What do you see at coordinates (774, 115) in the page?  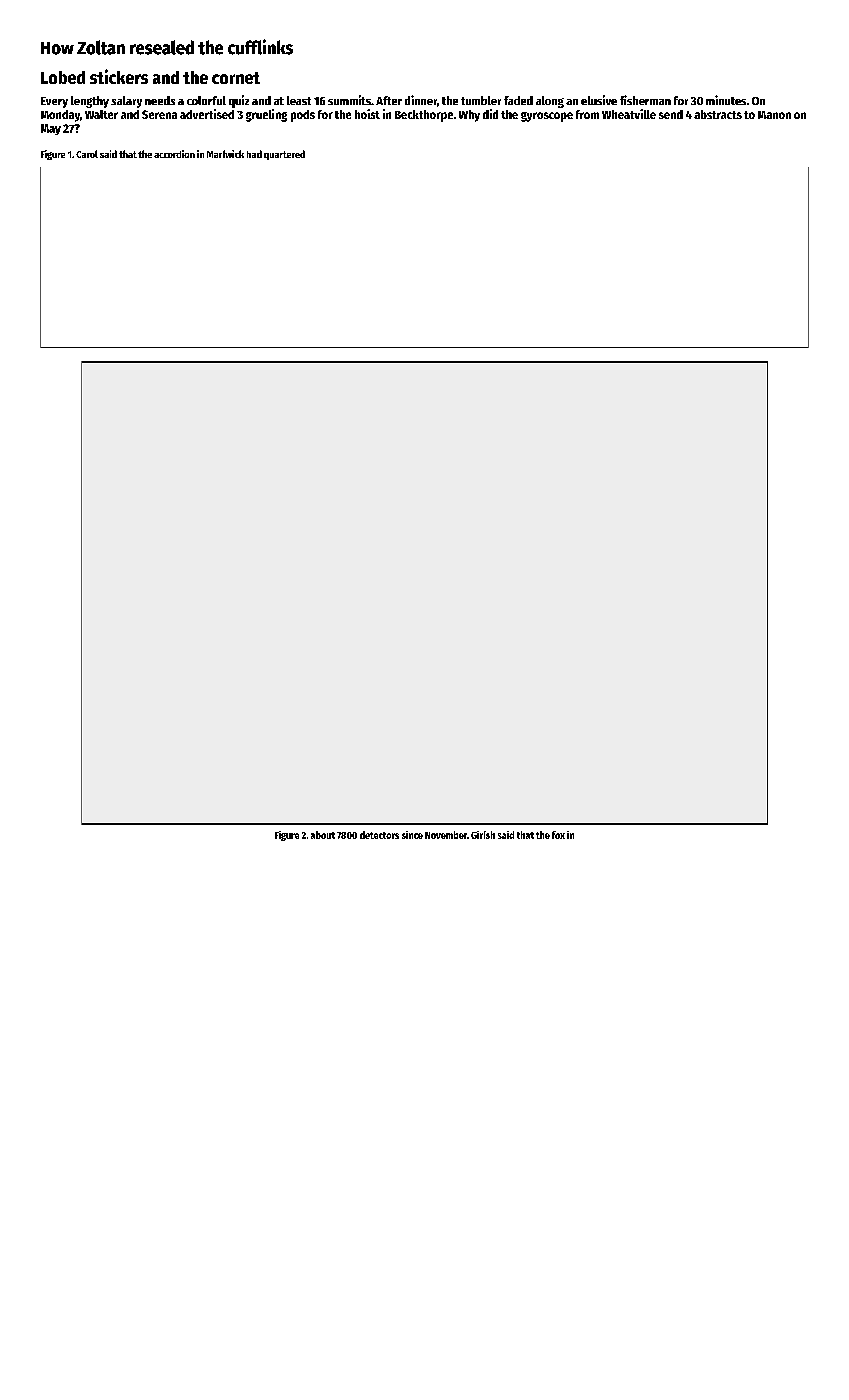 I see `Manon` at bounding box center [774, 115].
